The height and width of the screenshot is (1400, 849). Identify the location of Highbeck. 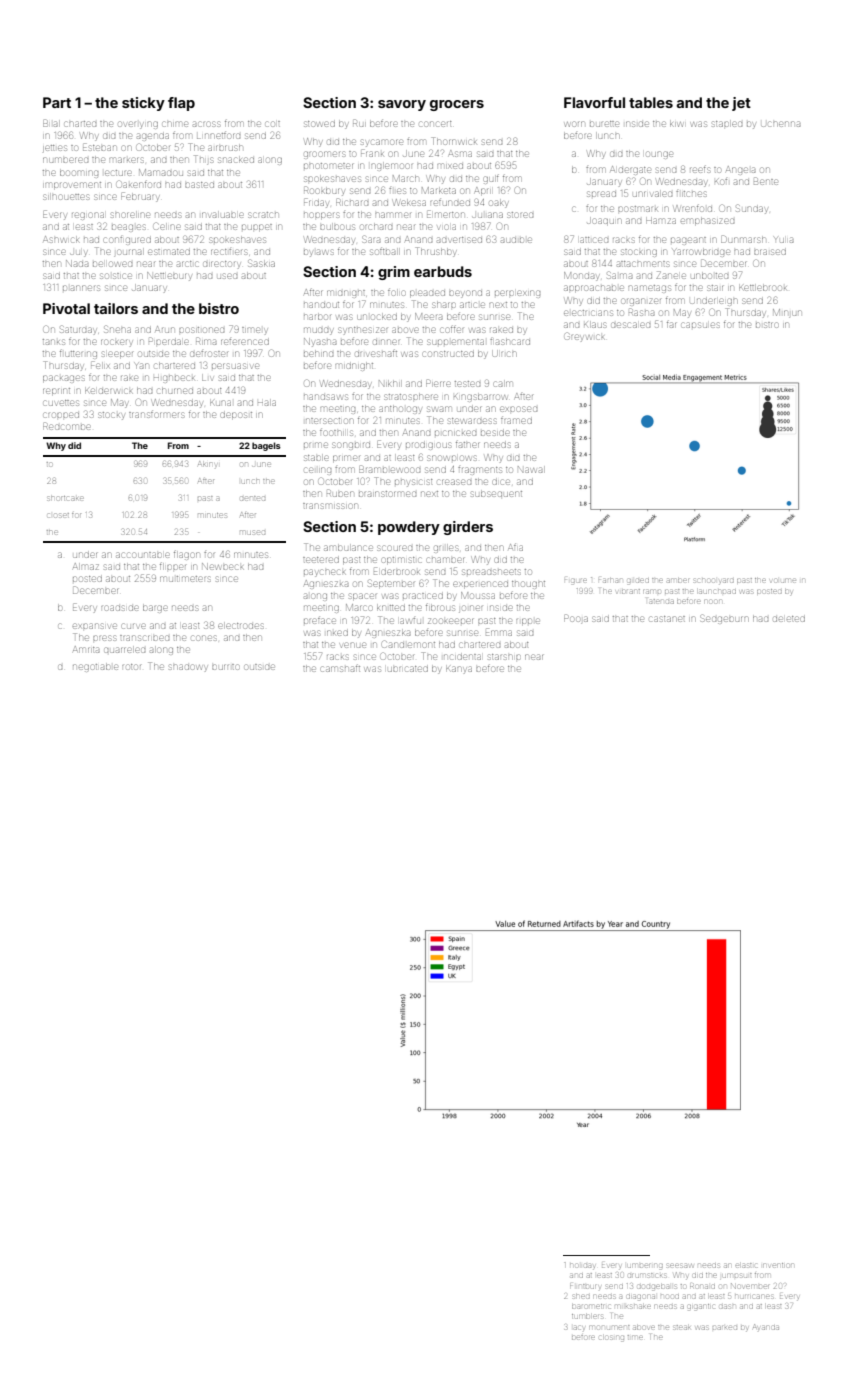
(174, 379).
